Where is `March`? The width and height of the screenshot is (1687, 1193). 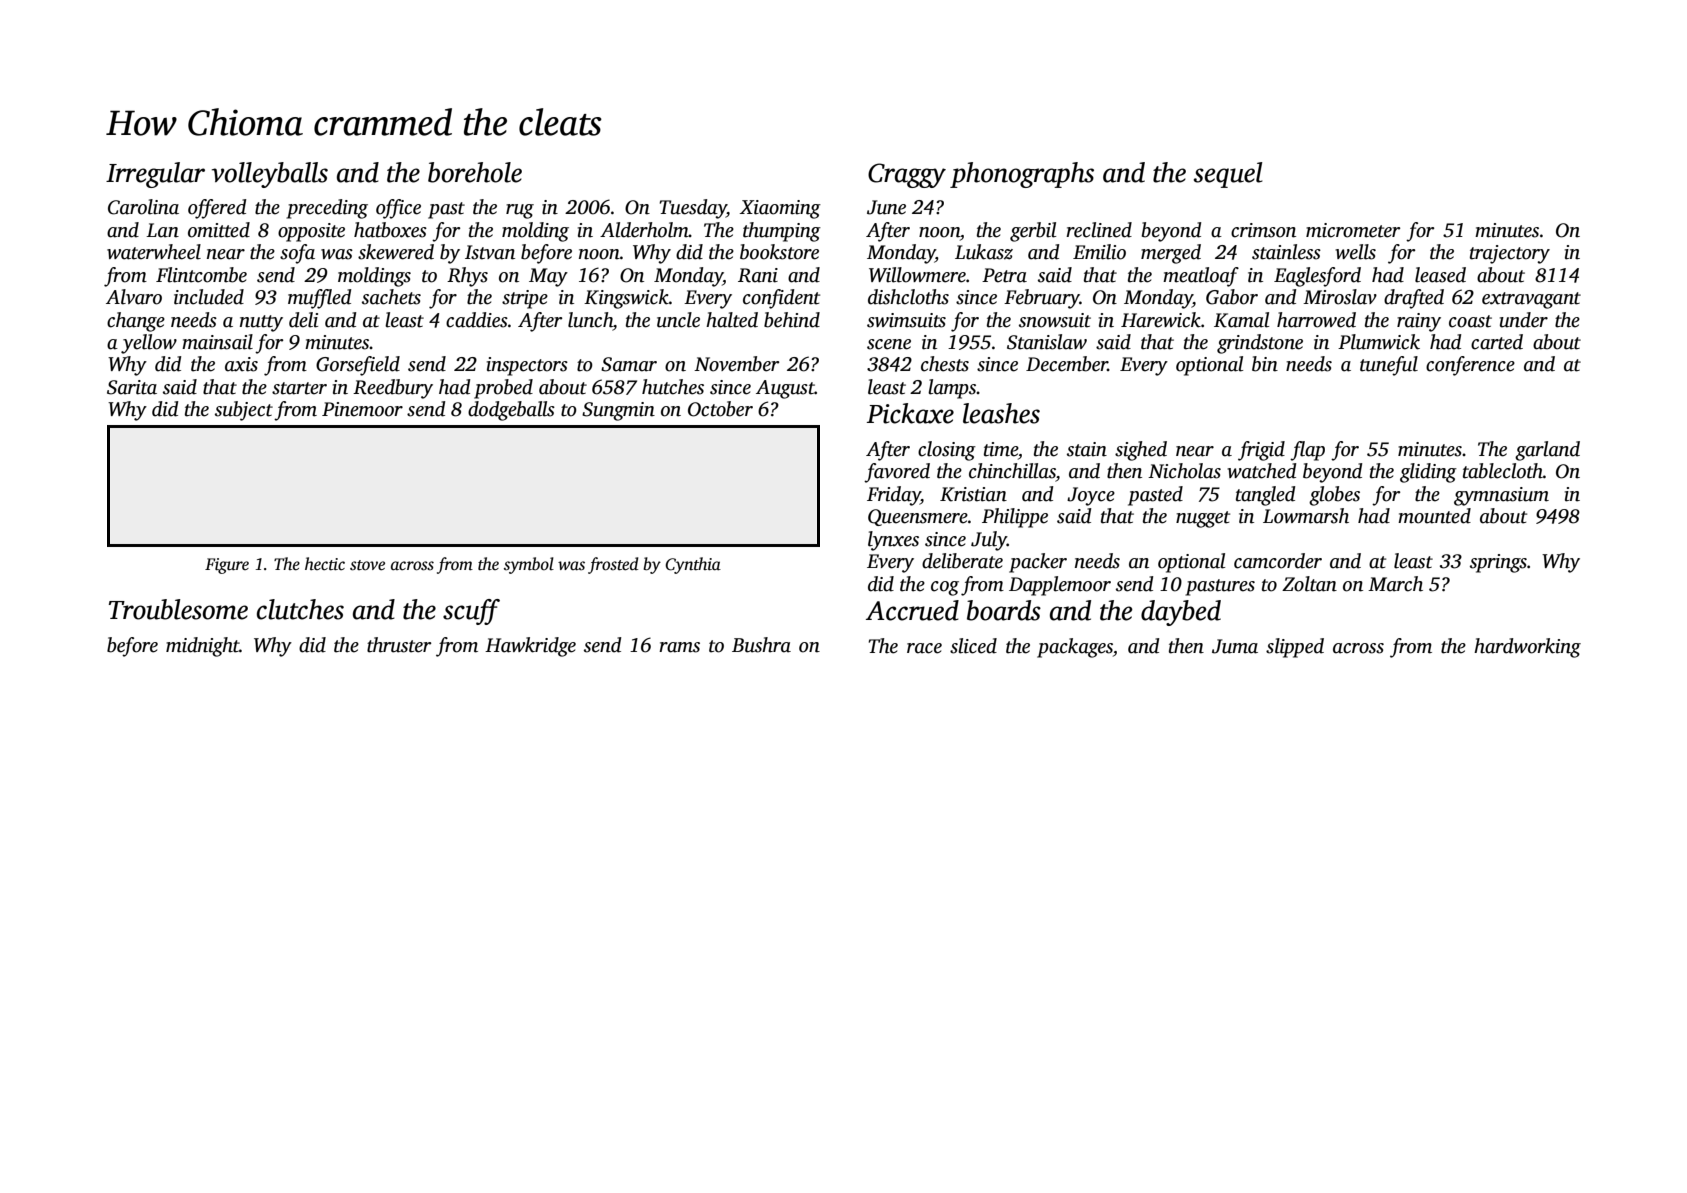
March is located at coordinates (1395, 584).
